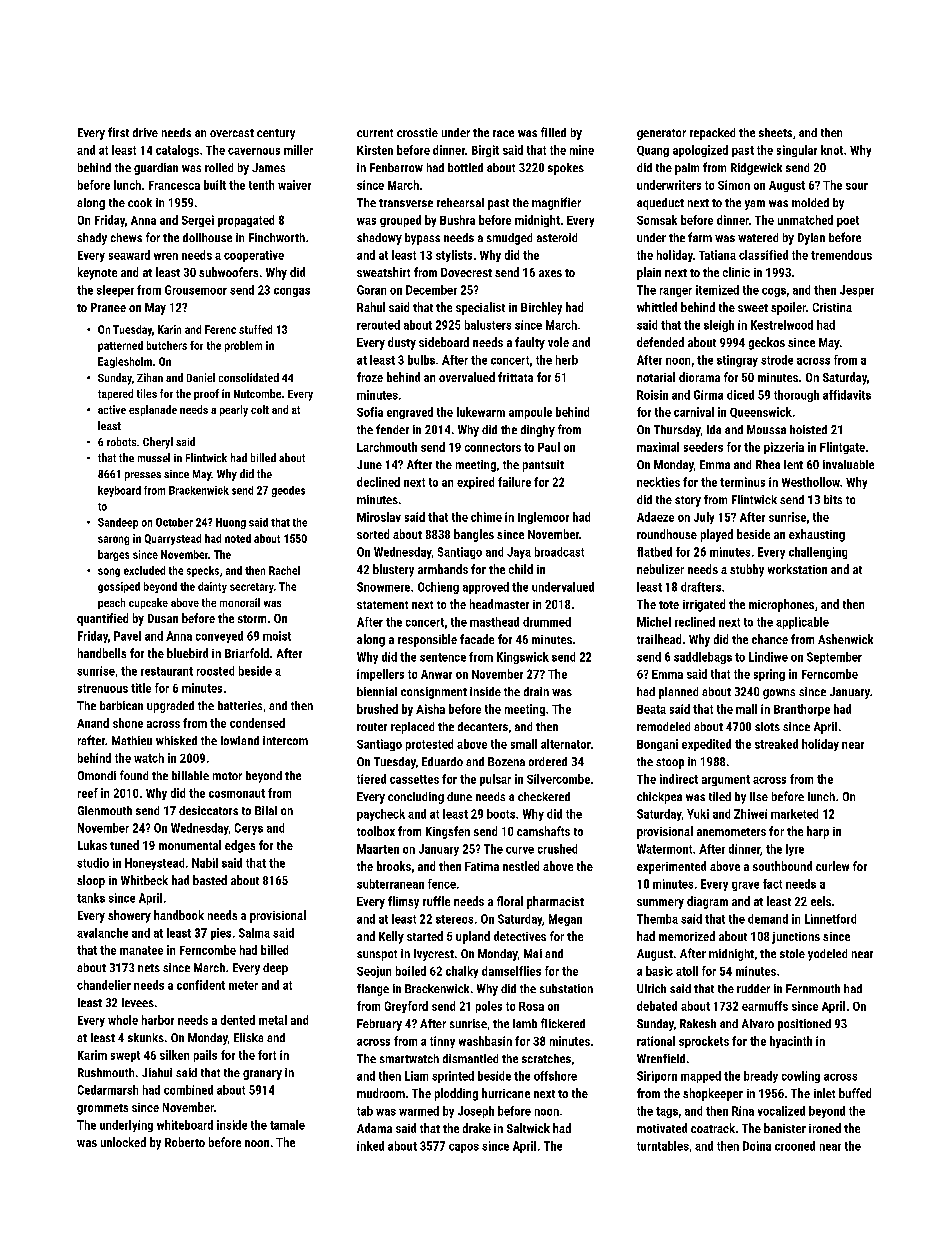 The image size is (952, 1233). I want to click on crooned, so click(795, 1146).
